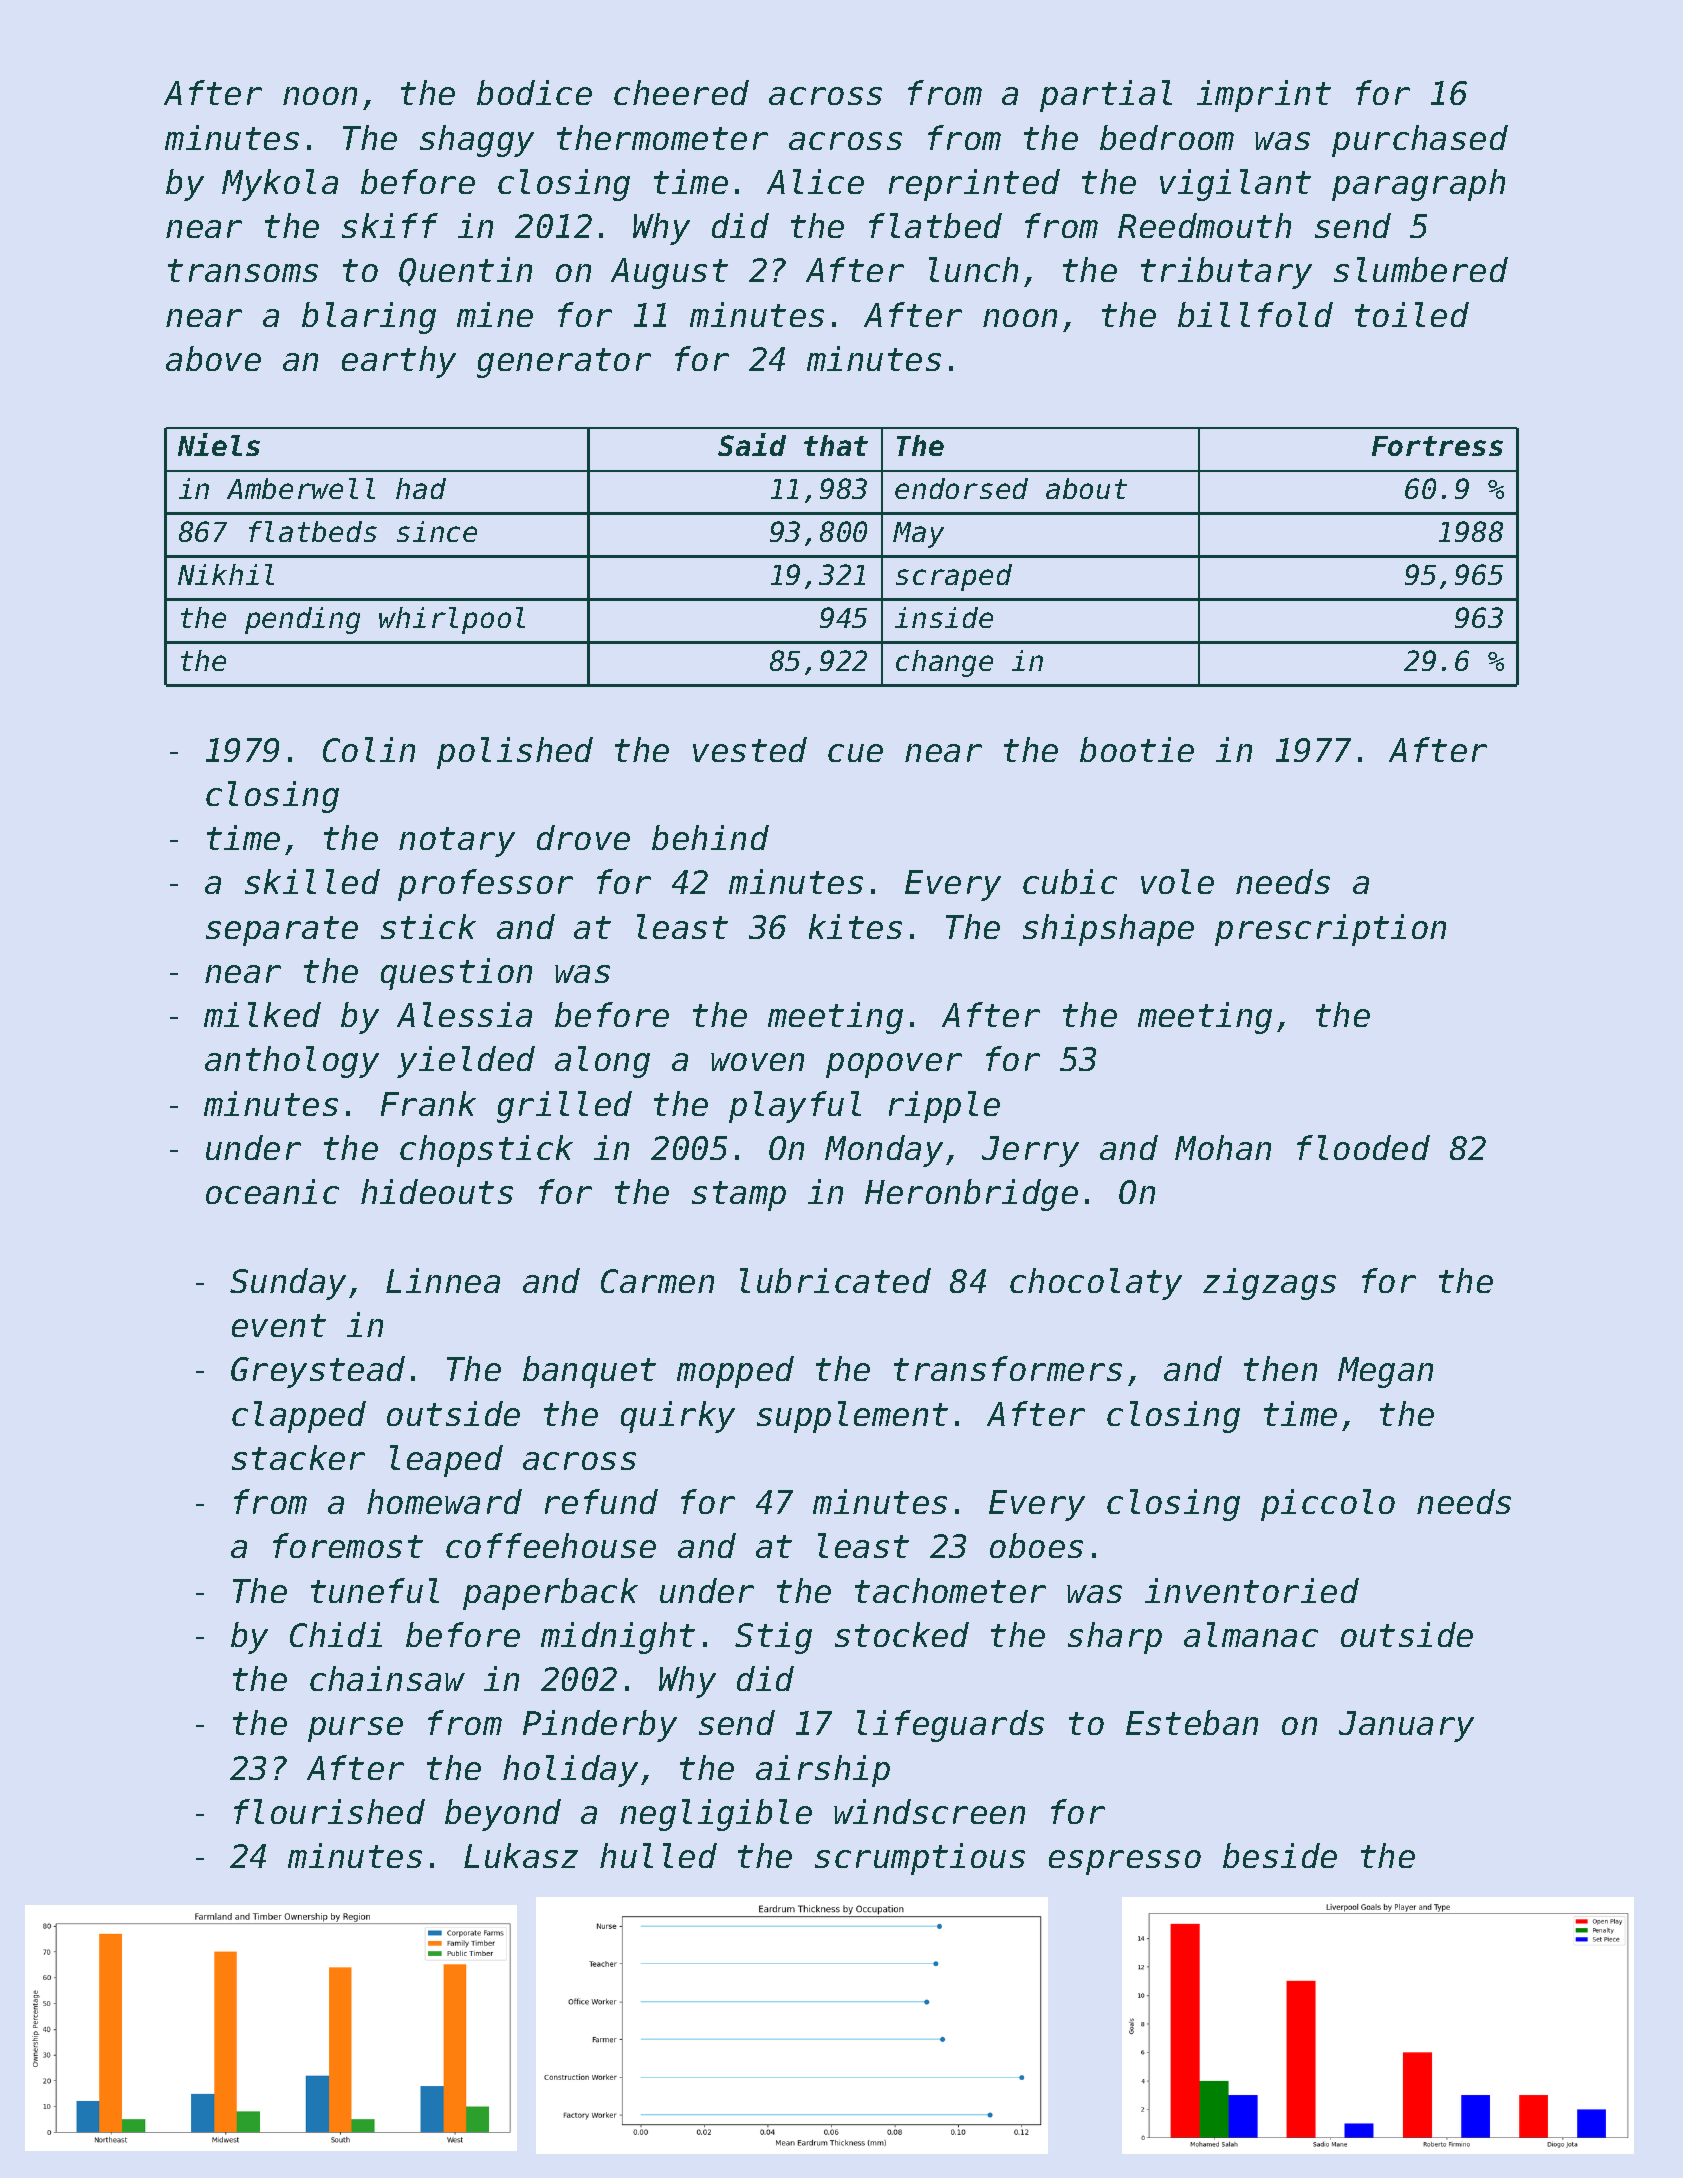 This image has width=1683, height=2178. What do you see at coordinates (583, 837) in the image?
I see `drove` at bounding box center [583, 837].
